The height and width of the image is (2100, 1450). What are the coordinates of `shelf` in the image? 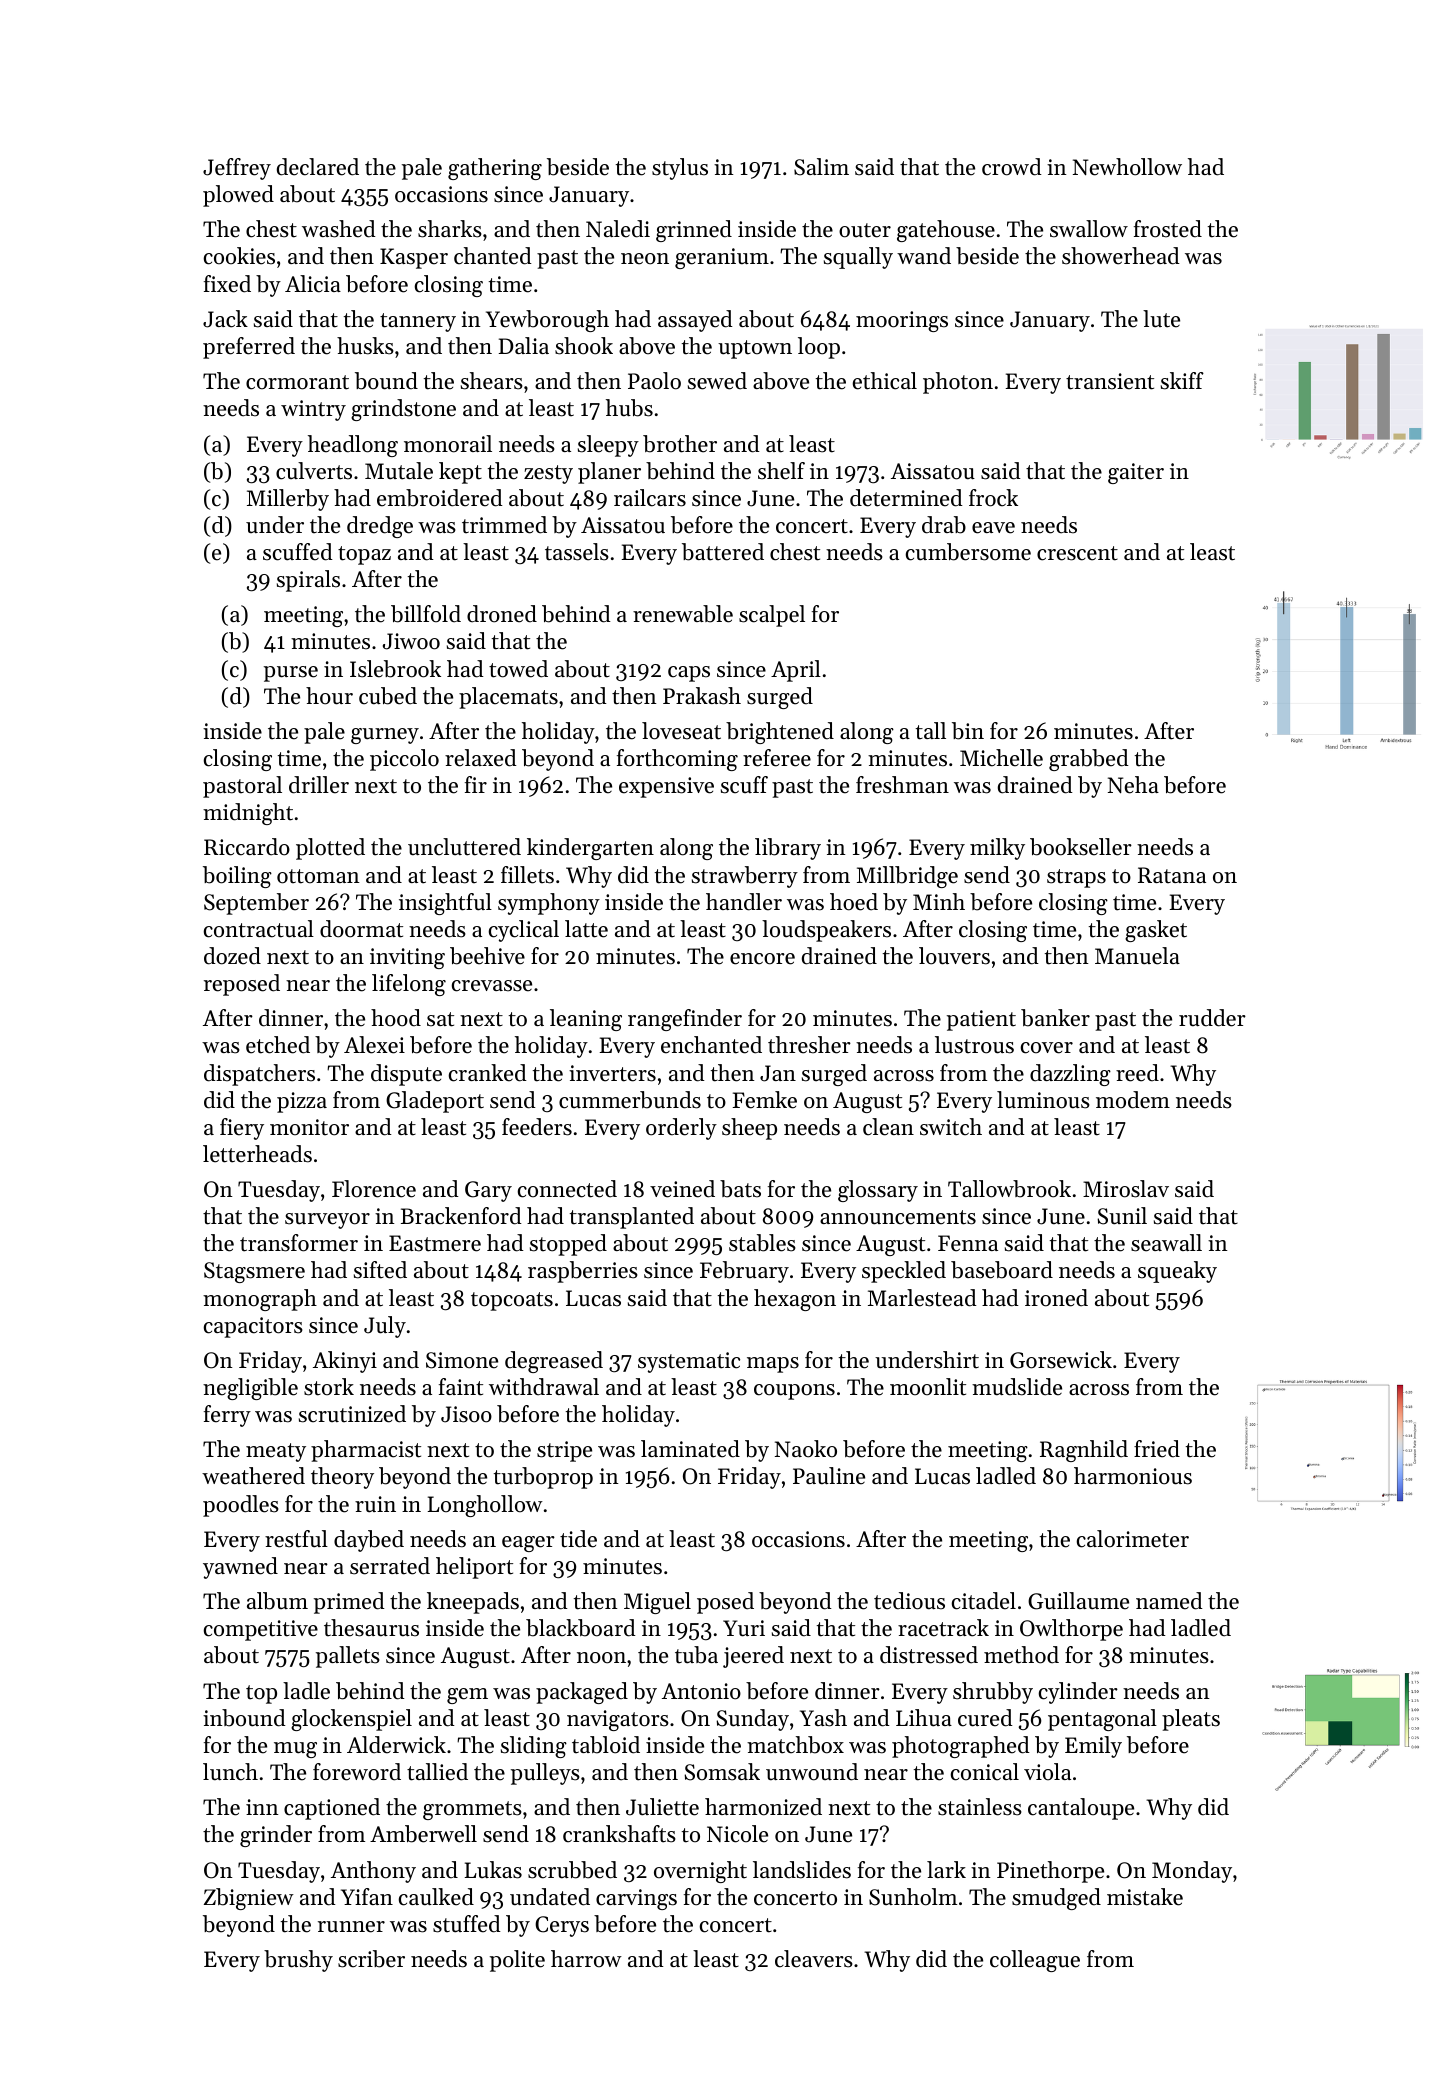 It's located at (781, 471).
